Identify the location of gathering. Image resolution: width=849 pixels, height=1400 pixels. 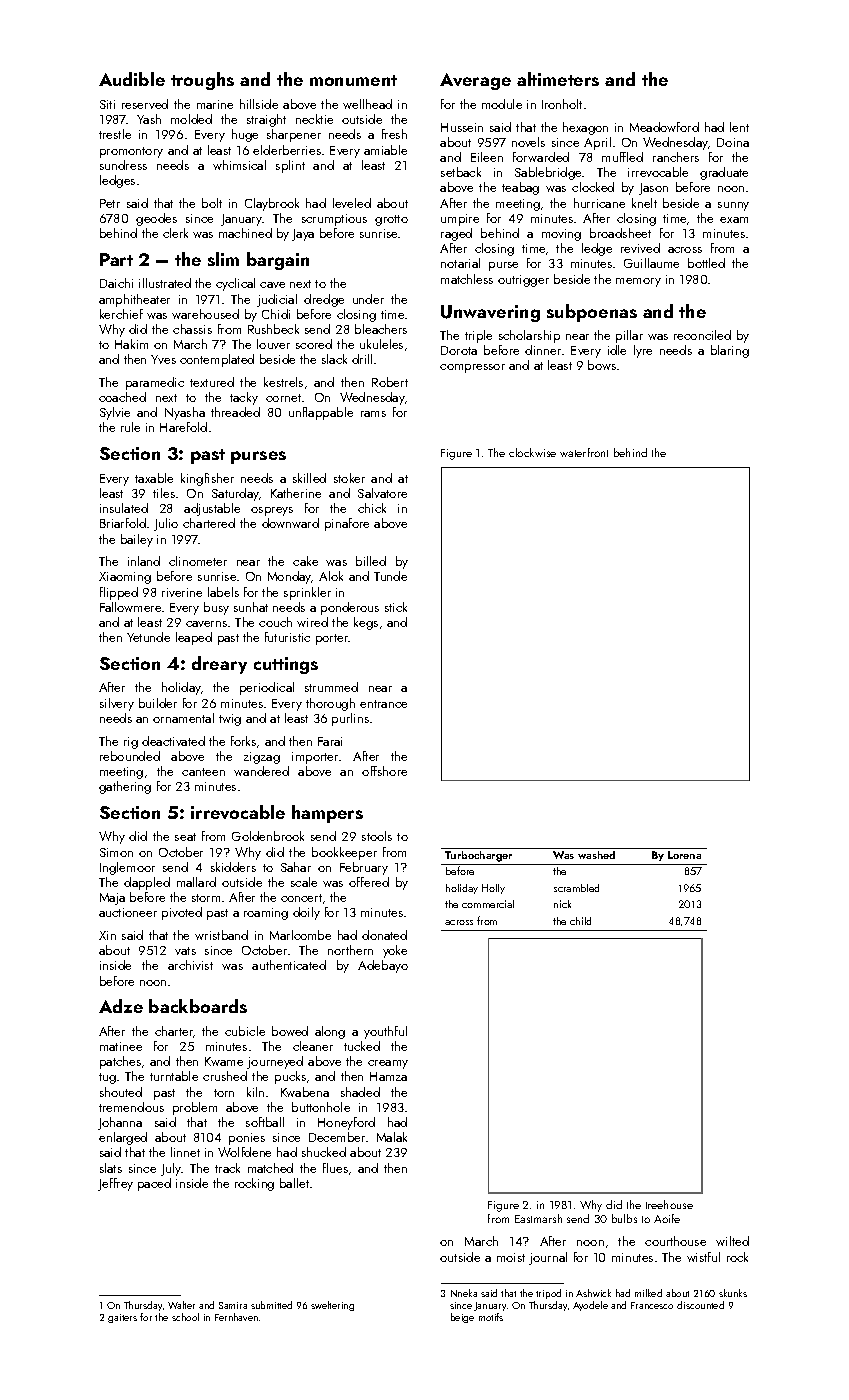
(125, 787).
